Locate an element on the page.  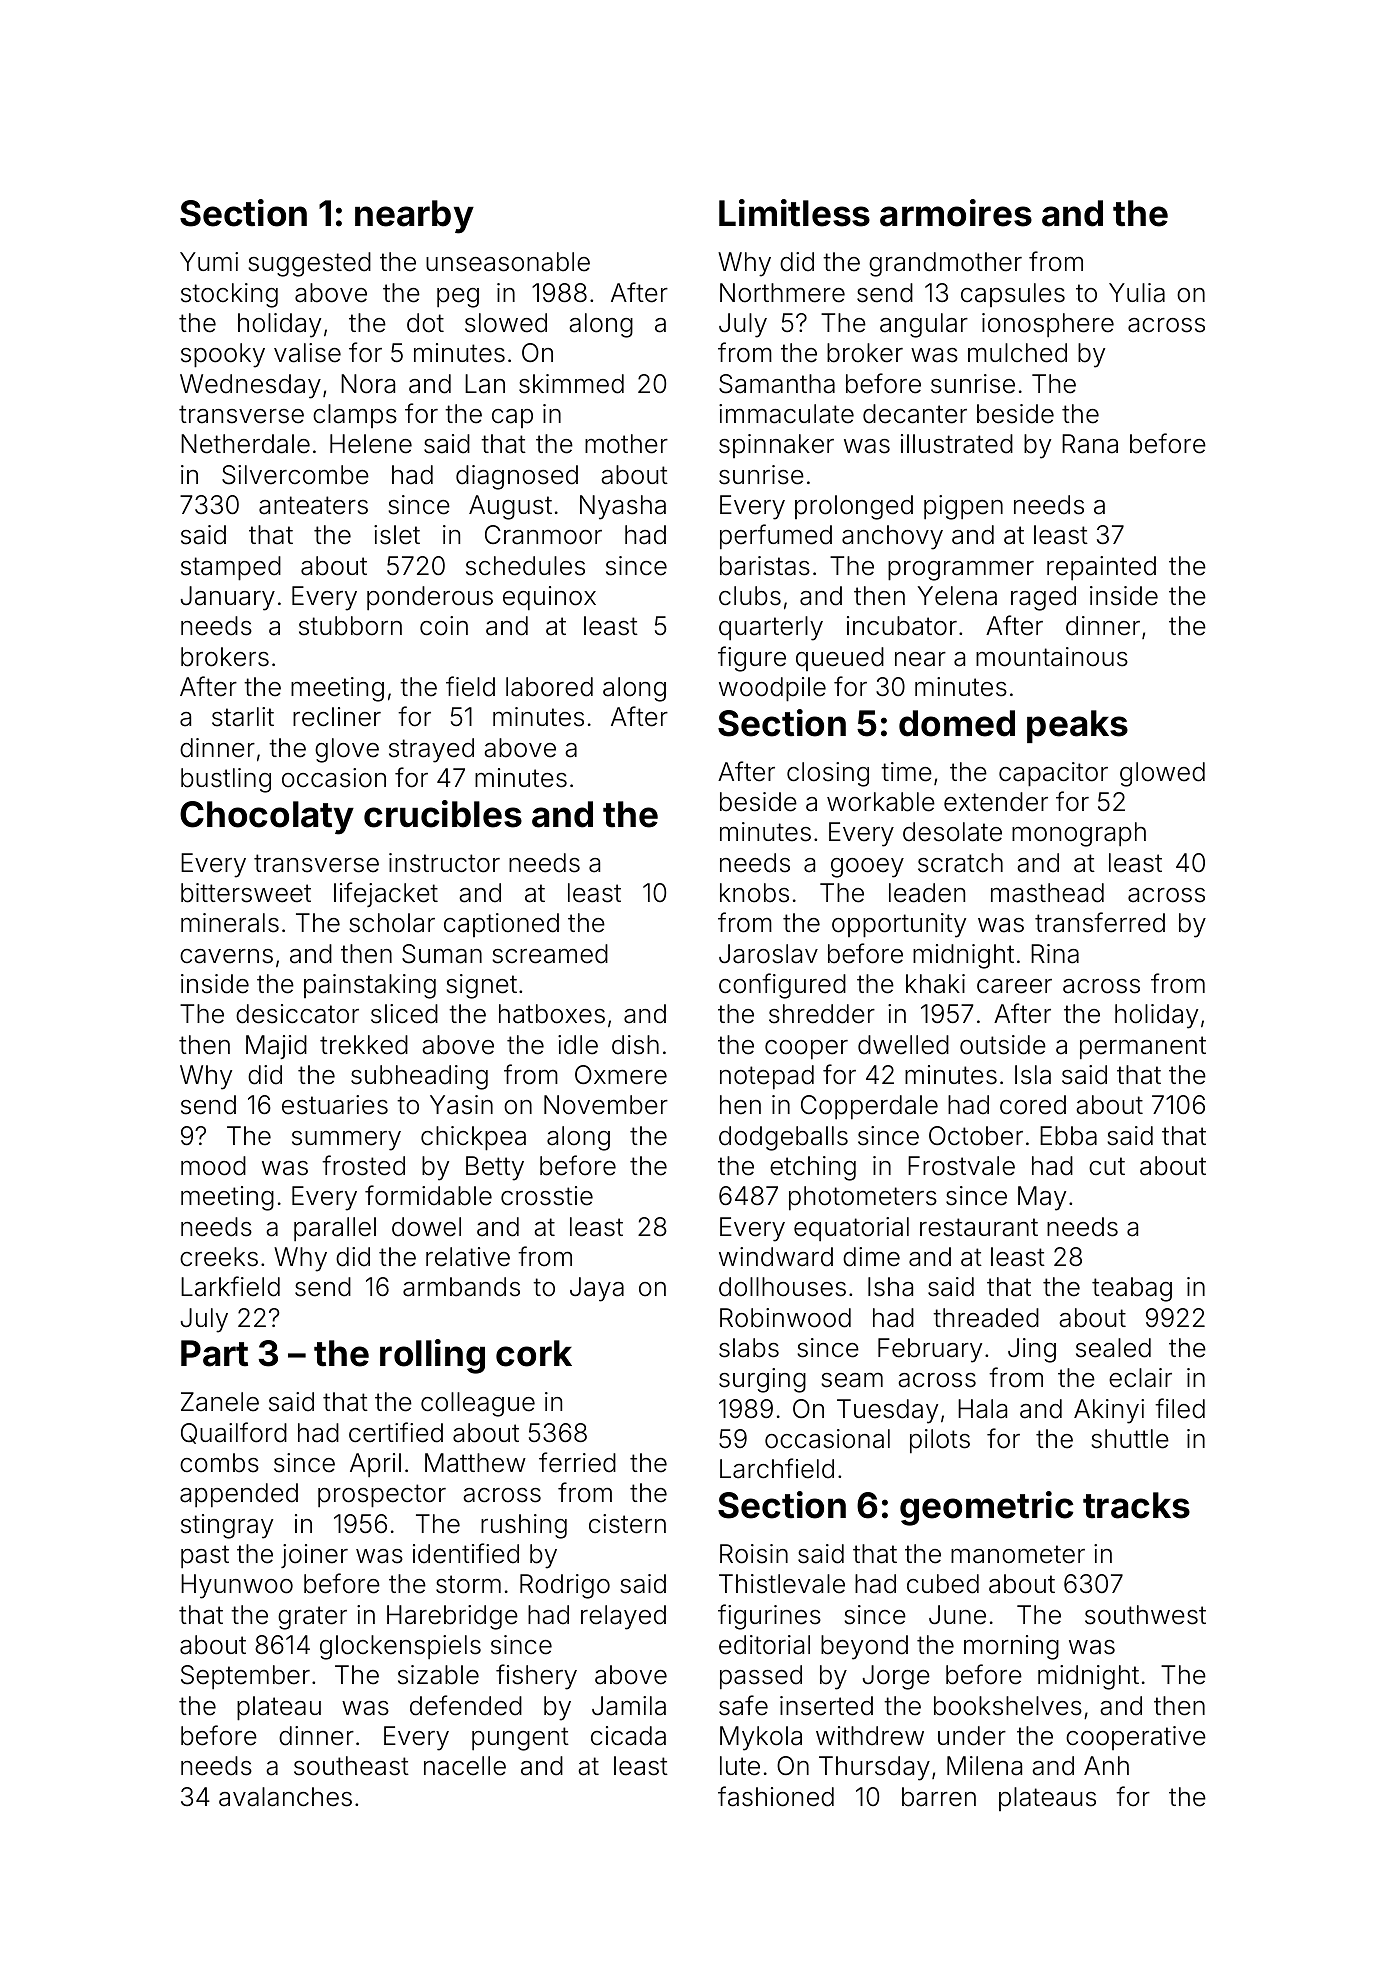
suggested is located at coordinates (309, 264).
